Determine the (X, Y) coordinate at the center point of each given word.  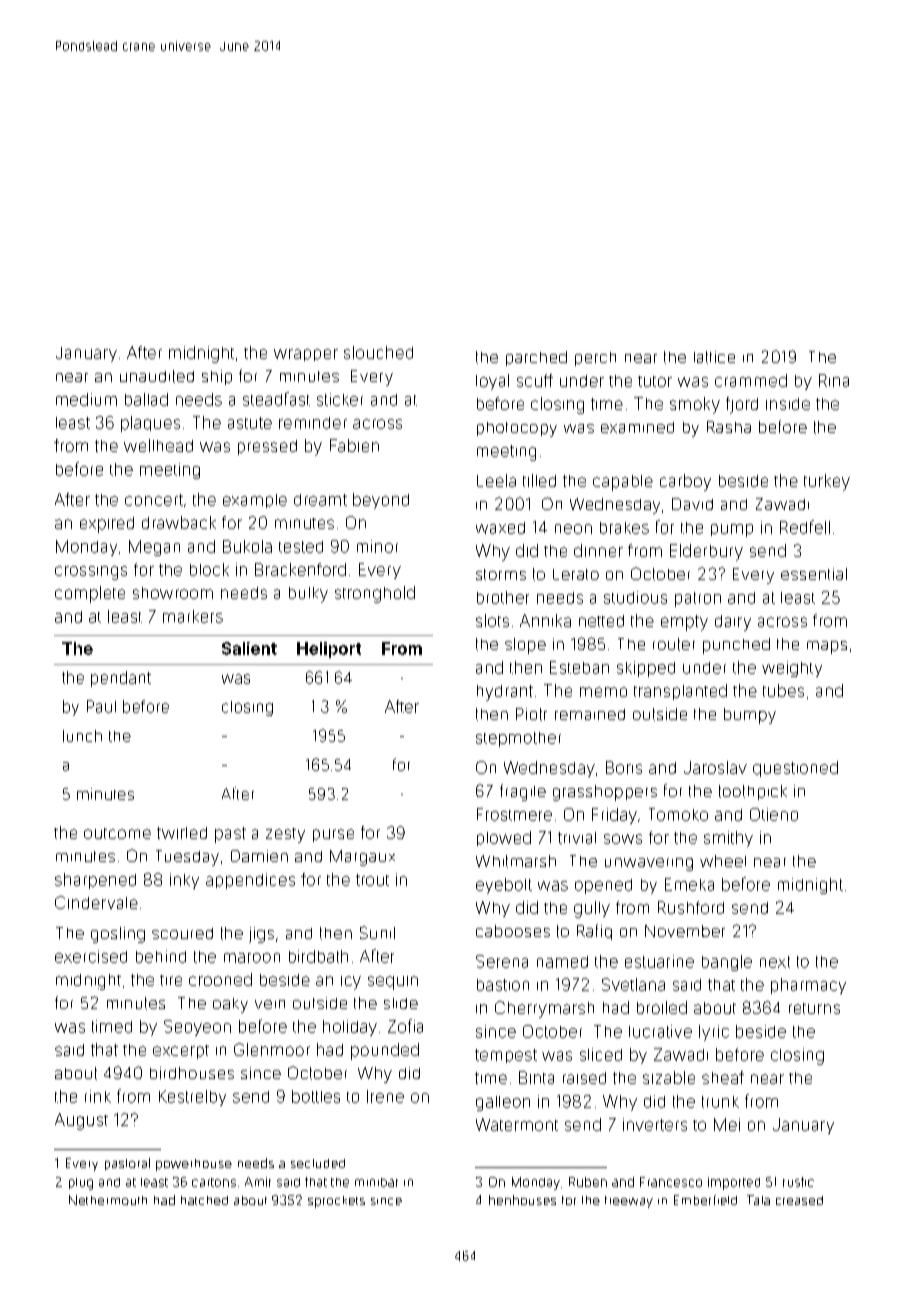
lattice (714, 357)
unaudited (157, 376)
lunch (82, 736)
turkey (827, 482)
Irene (385, 1096)
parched (536, 358)
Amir (258, 1182)
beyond (381, 501)
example (255, 501)
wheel (723, 861)
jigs (261, 935)
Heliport (329, 650)
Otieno (774, 814)
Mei (727, 1124)
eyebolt (504, 886)
